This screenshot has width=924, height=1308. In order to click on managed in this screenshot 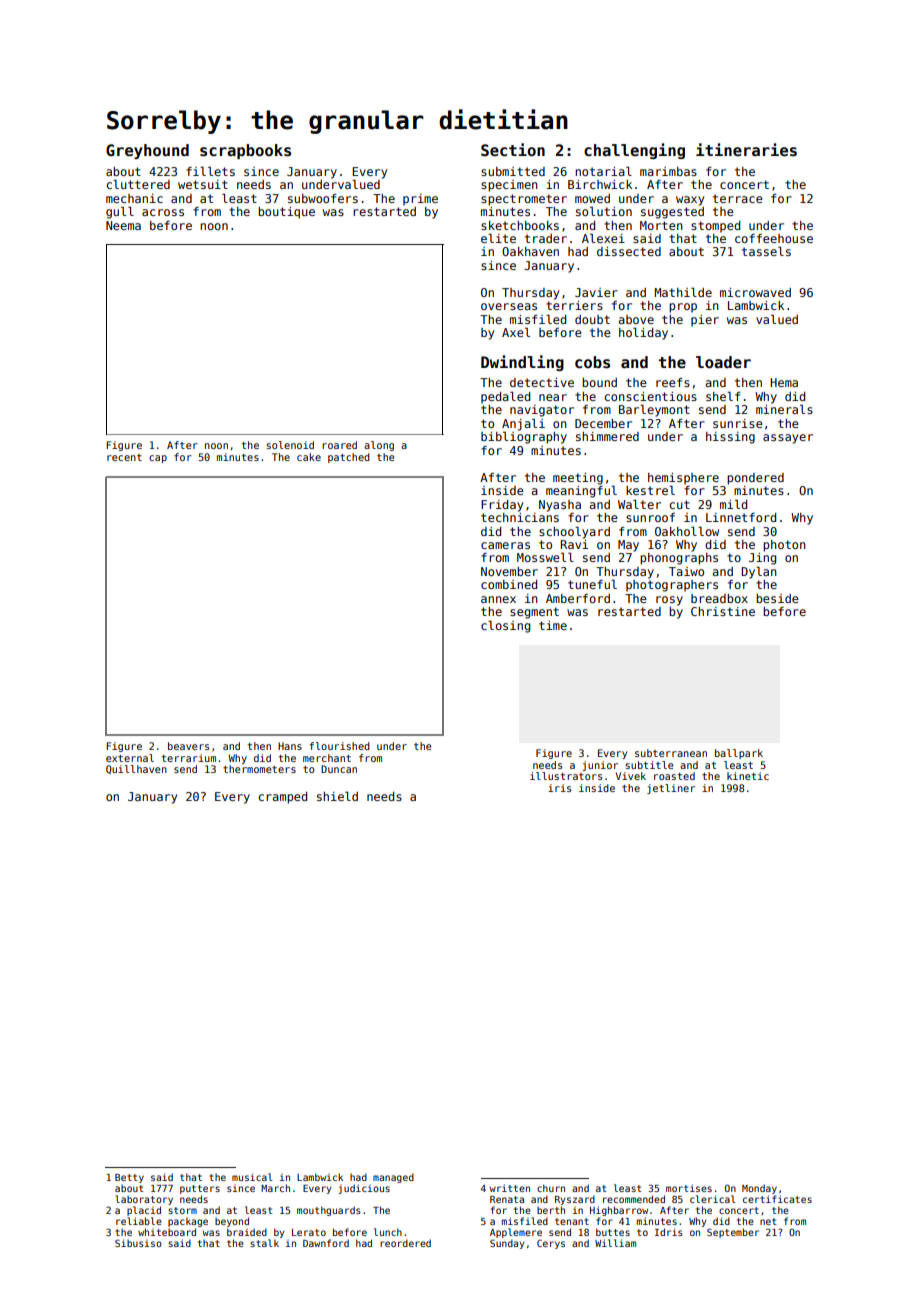, I will do `click(393, 1178)`.
